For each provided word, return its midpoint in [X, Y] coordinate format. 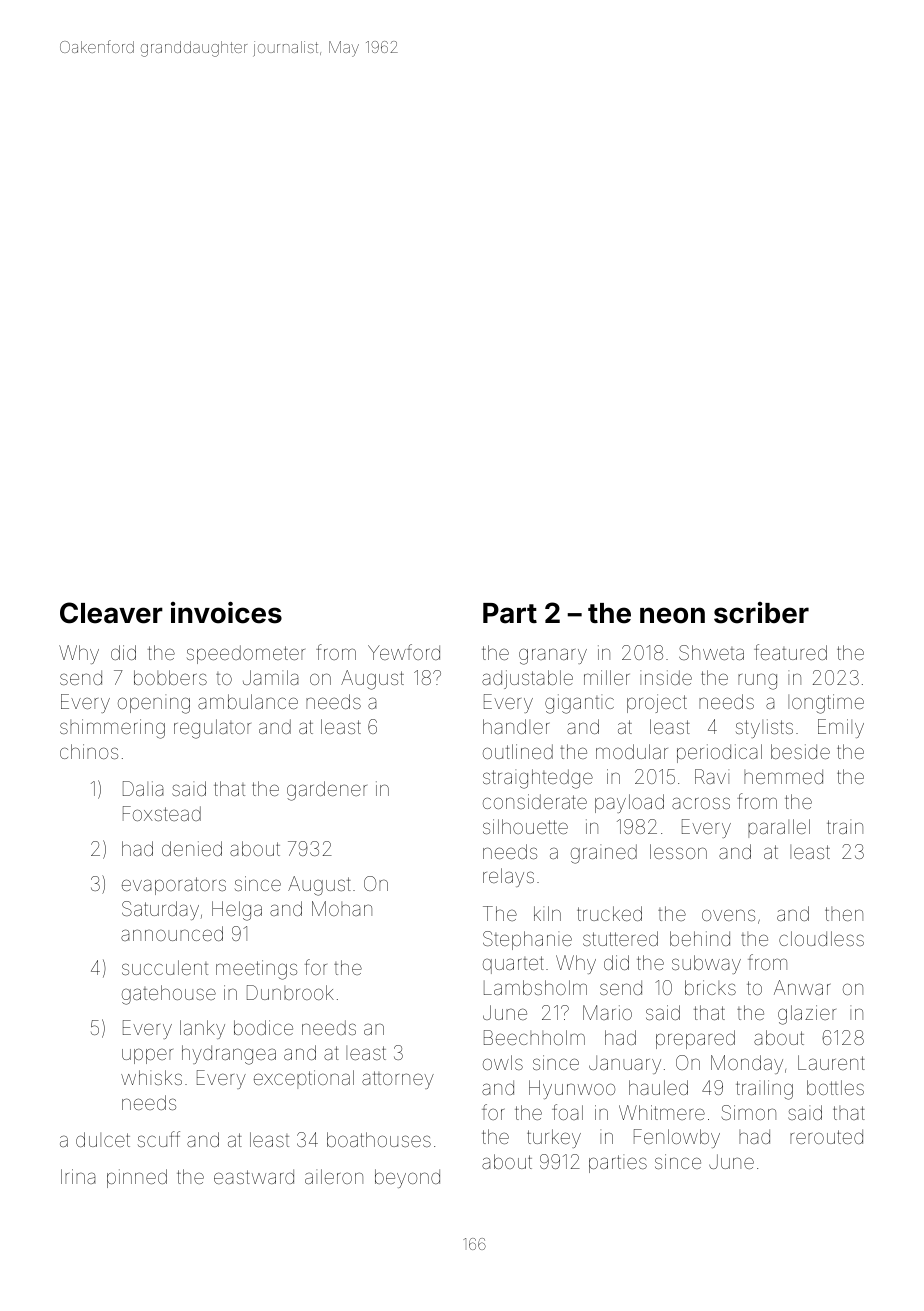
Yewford [404, 652]
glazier [807, 1015]
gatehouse [169, 995]
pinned [137, 1178]
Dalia [143, 788]
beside [800, 751]
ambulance [248, 701]
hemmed [783, 776]
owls [503, 1062]
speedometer [246, 654]
